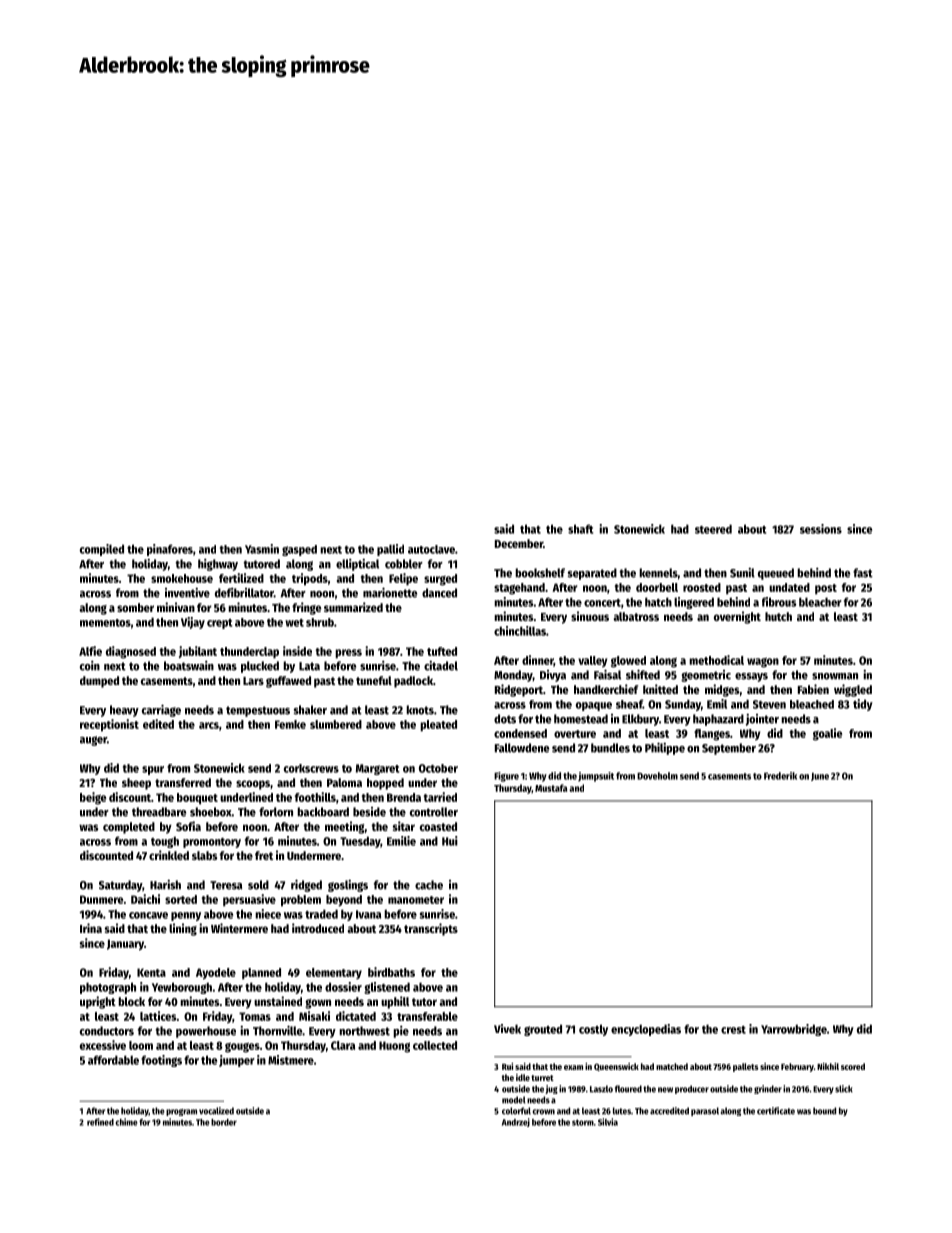  What do you see at coordinates (170, 550) in the image?
I see `pinafores` at bounding box center [170, 550].
